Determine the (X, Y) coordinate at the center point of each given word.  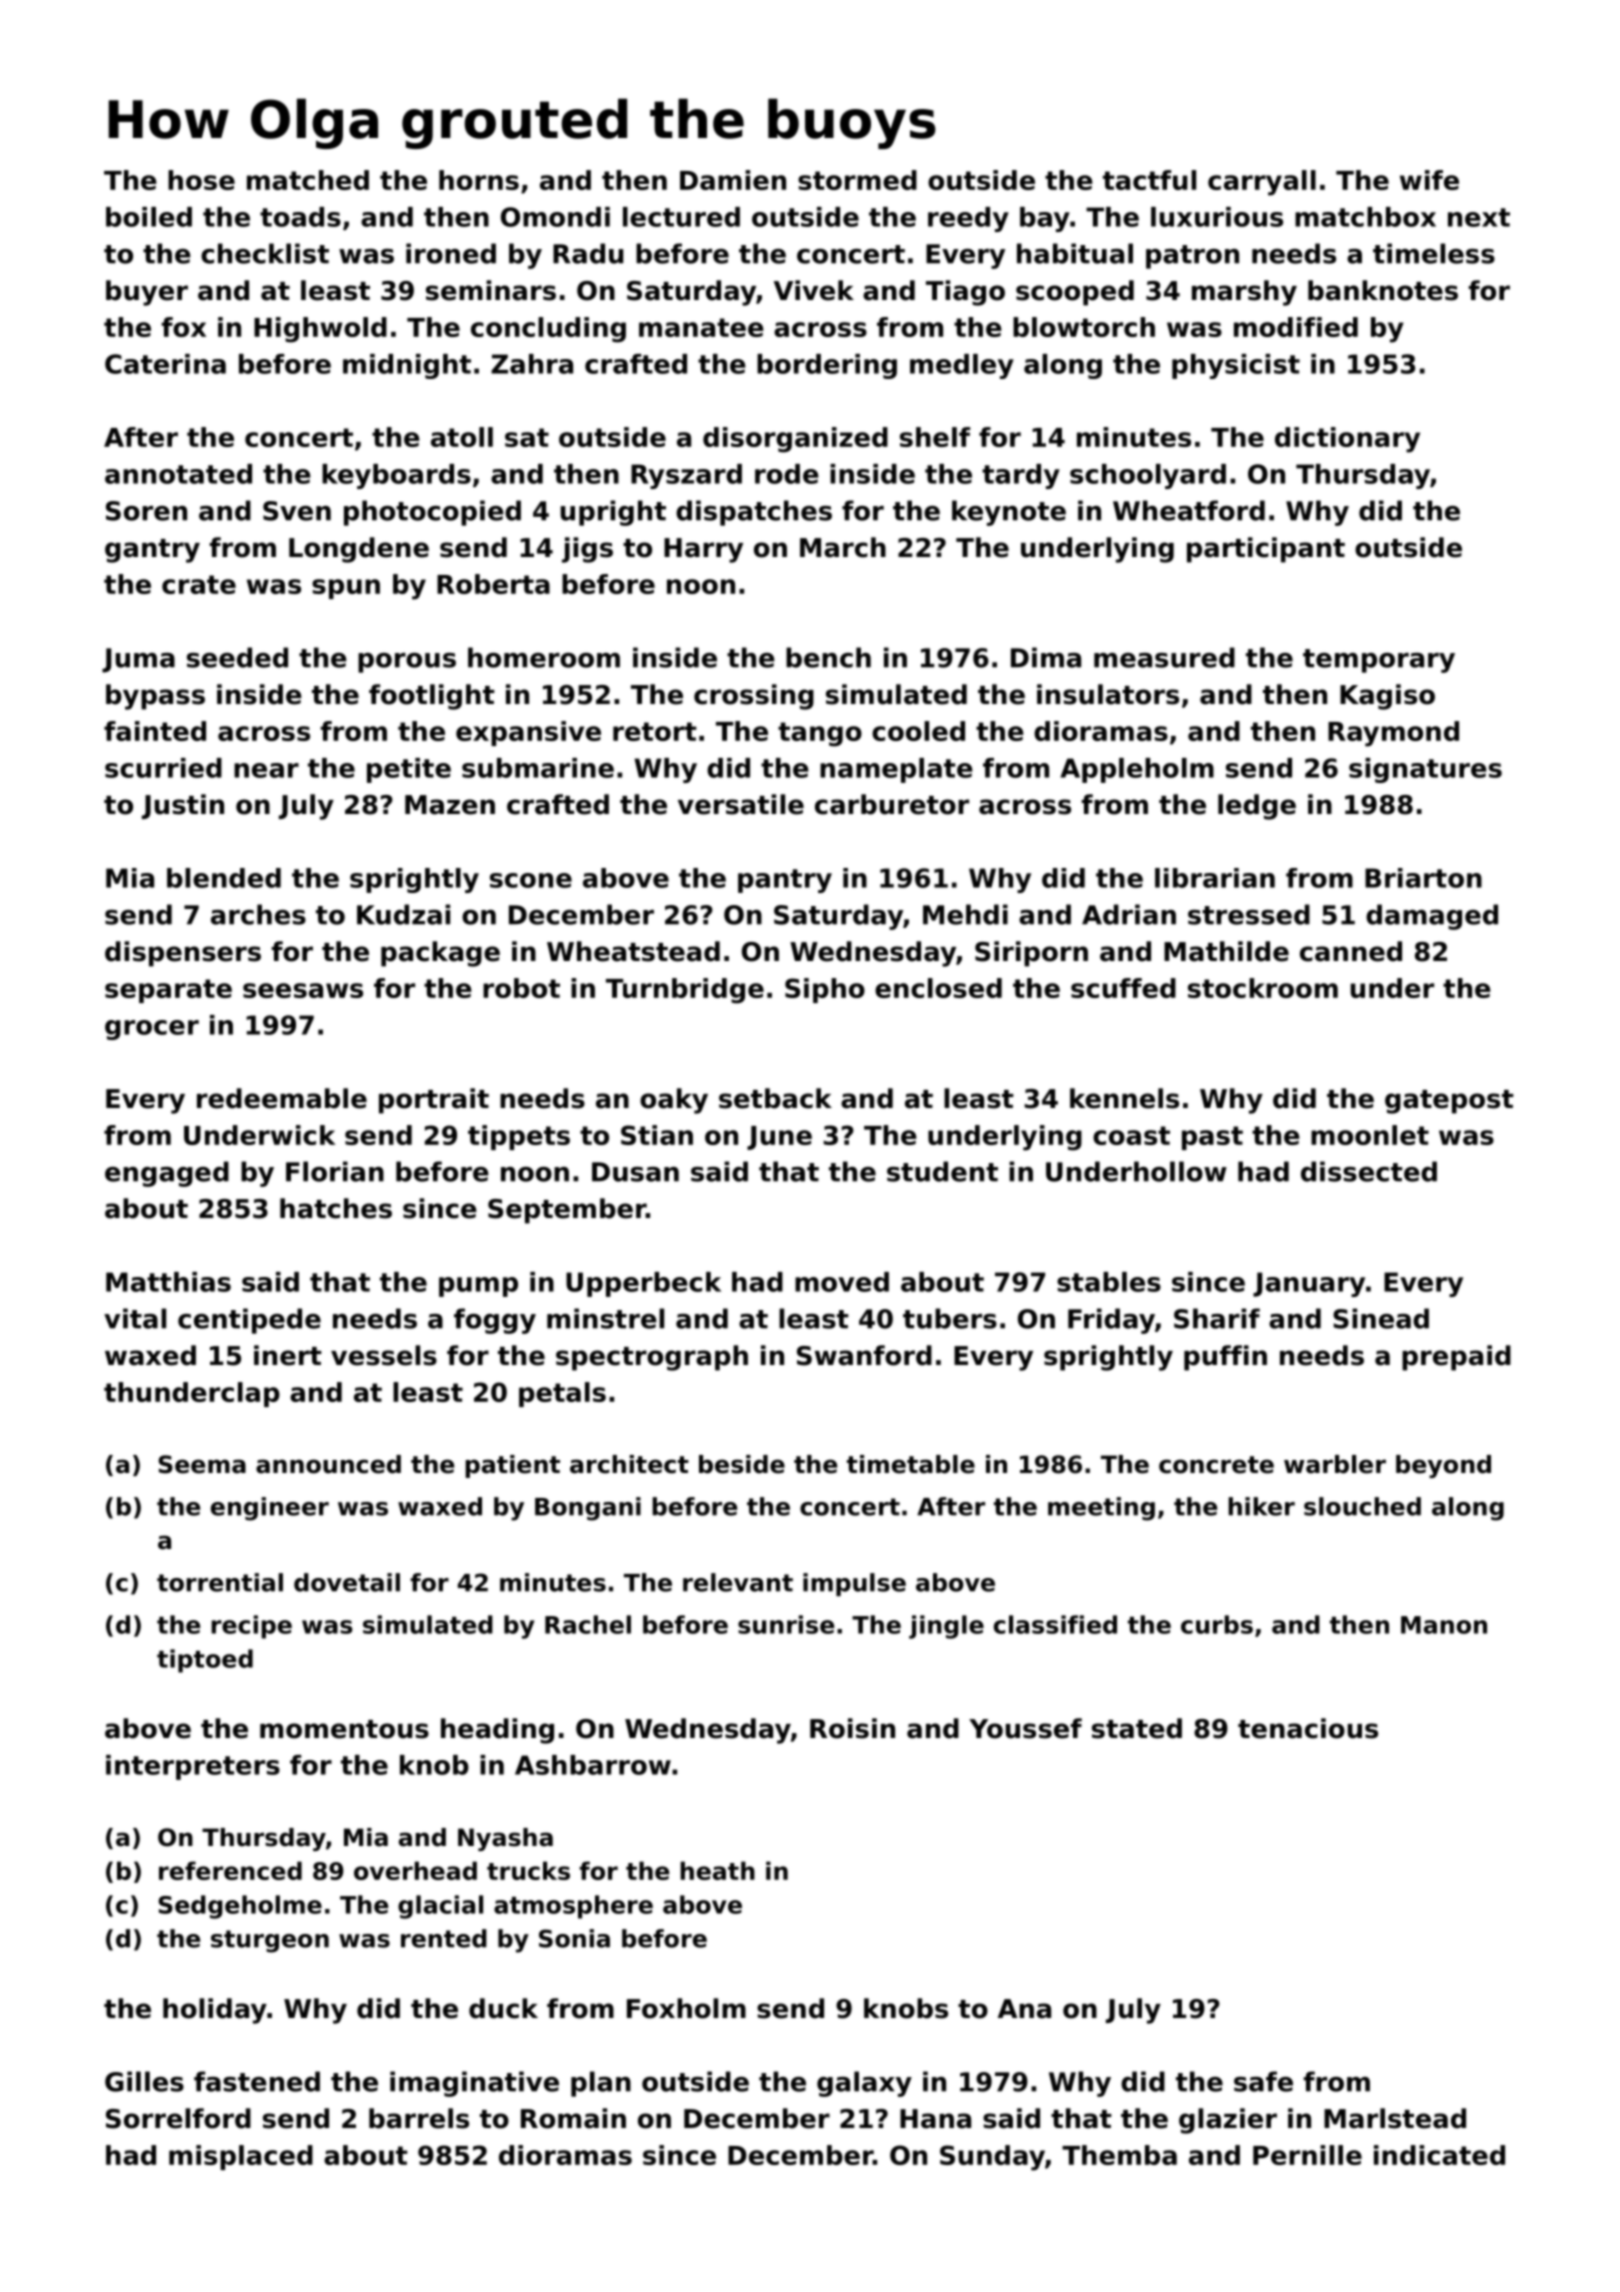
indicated (1439, 2155)
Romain (573, 2118)
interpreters (193, 1767)
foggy (495, 1321)
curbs (1217, 1624)
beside (742, 1464)
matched (308, 180)
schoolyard (1148, 476)
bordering (827, 366)
